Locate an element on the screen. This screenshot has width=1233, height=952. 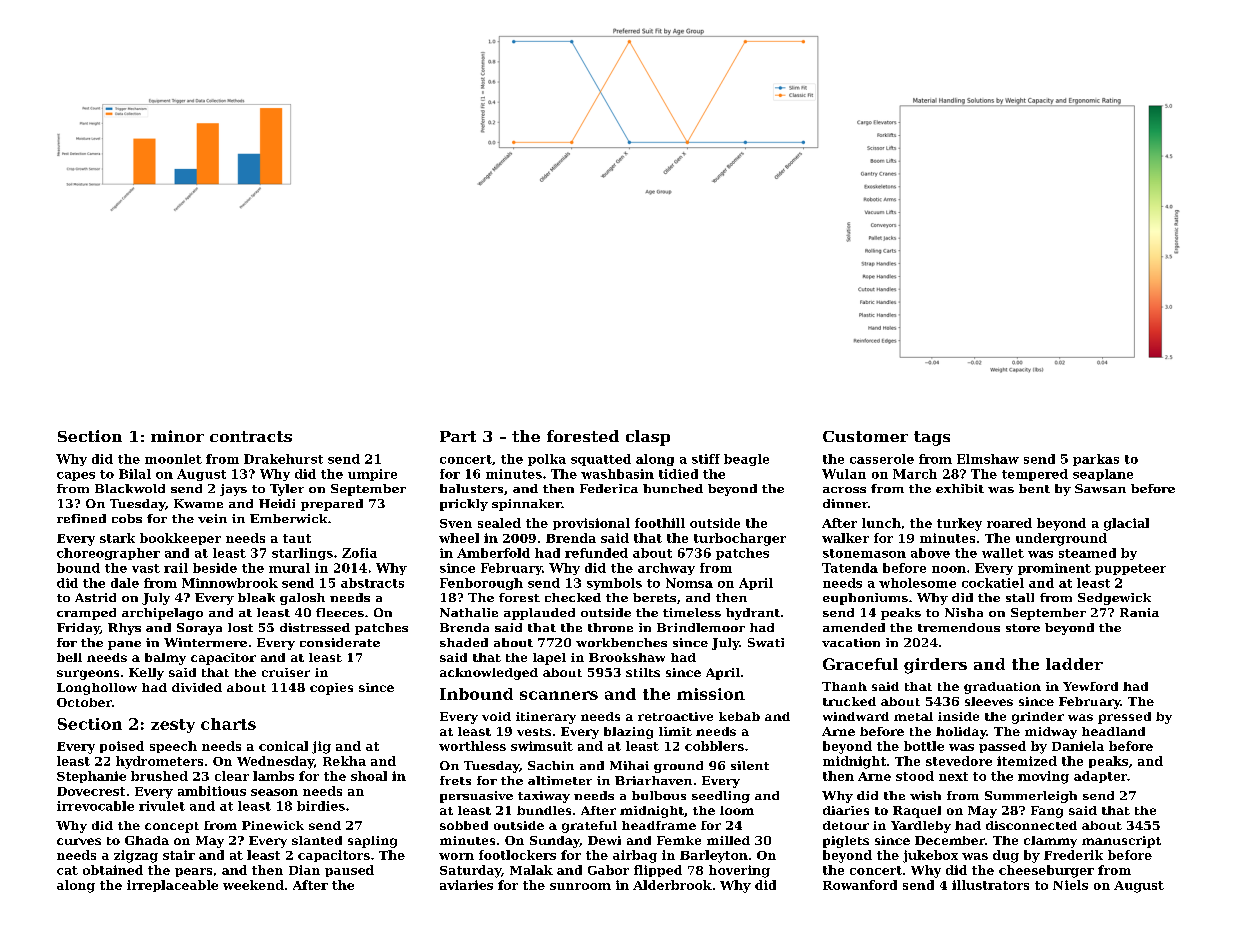
cramped is located at coordinates (86, 614).
